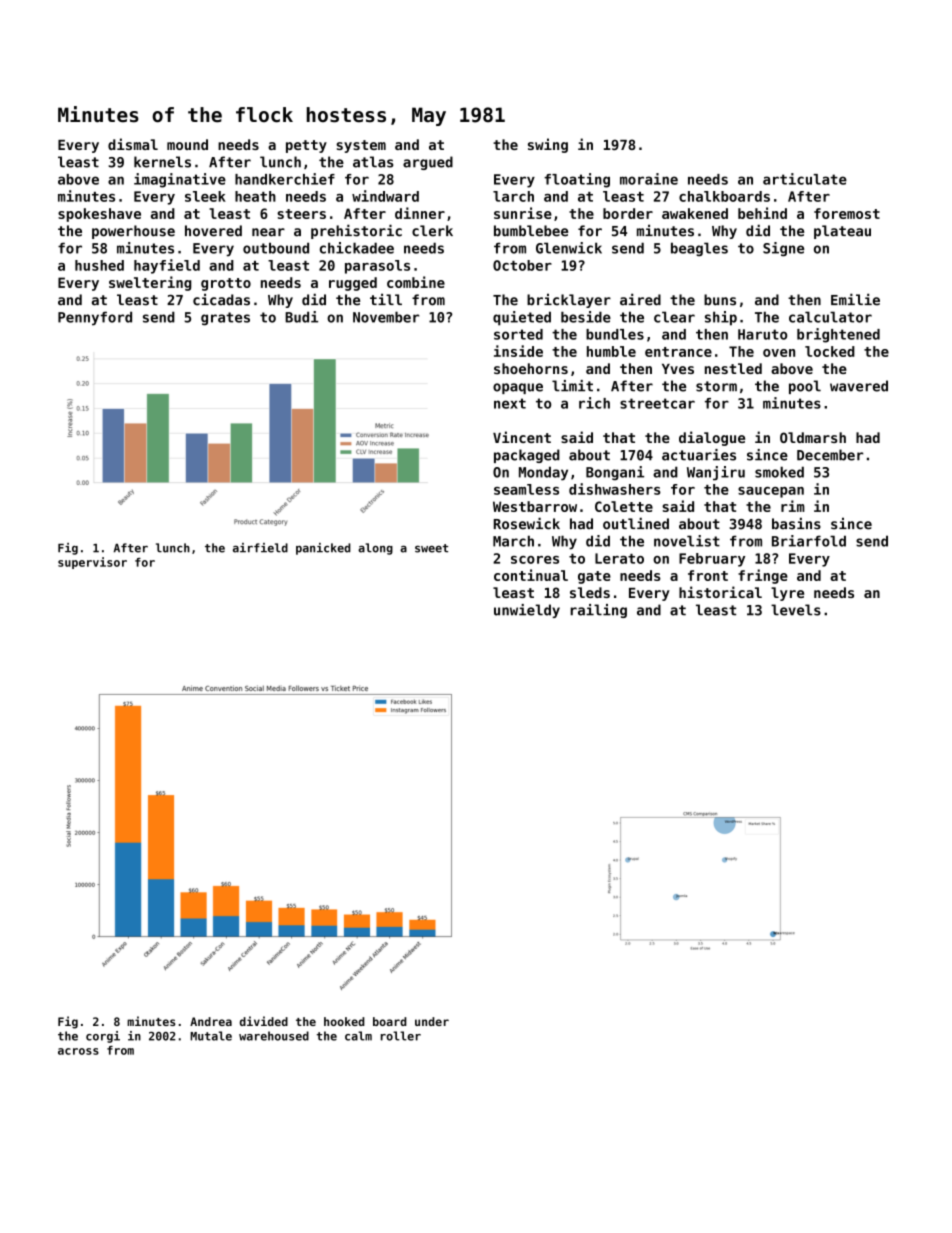  What do you see at coordinates (103, 1037) in the screenshot?
I see `corgi` at bounding box center [103, 1037].
